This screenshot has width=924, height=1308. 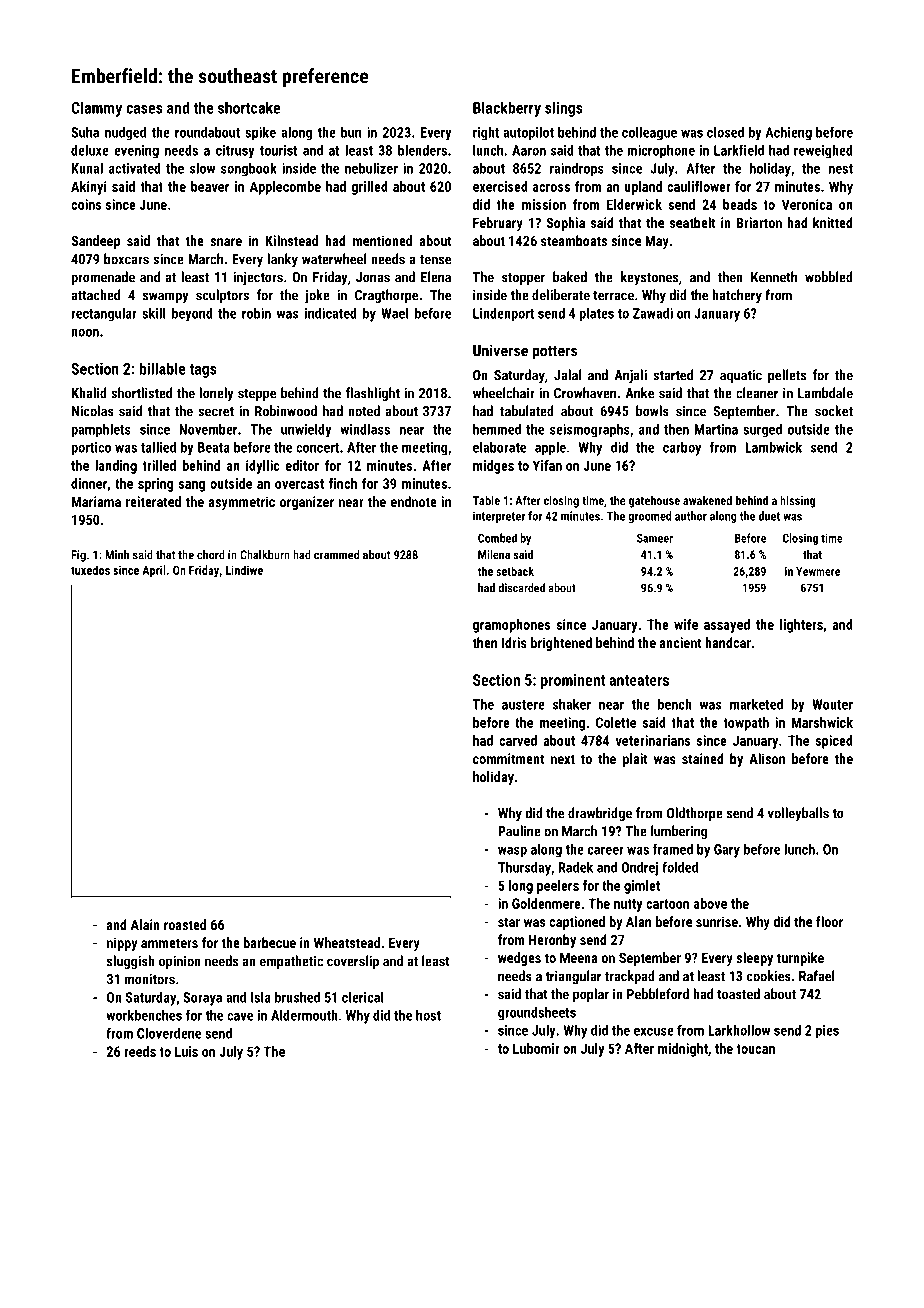 What do you see at coordinates (642, 887) in the screenshot?
I see `gimlet` at bounding box center [642, 887].
